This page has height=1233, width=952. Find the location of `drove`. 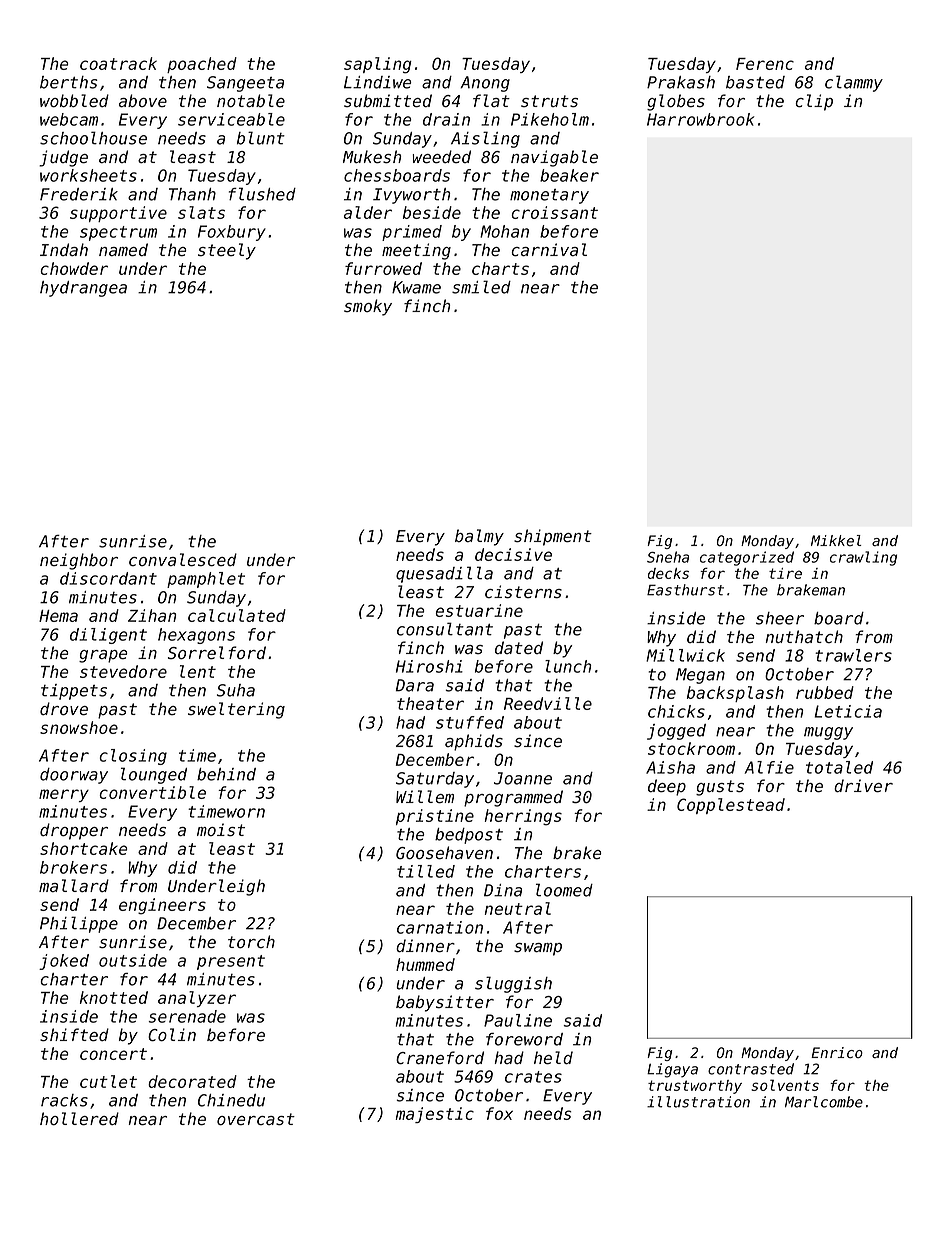

drove is located at coordinates (64, 709).
